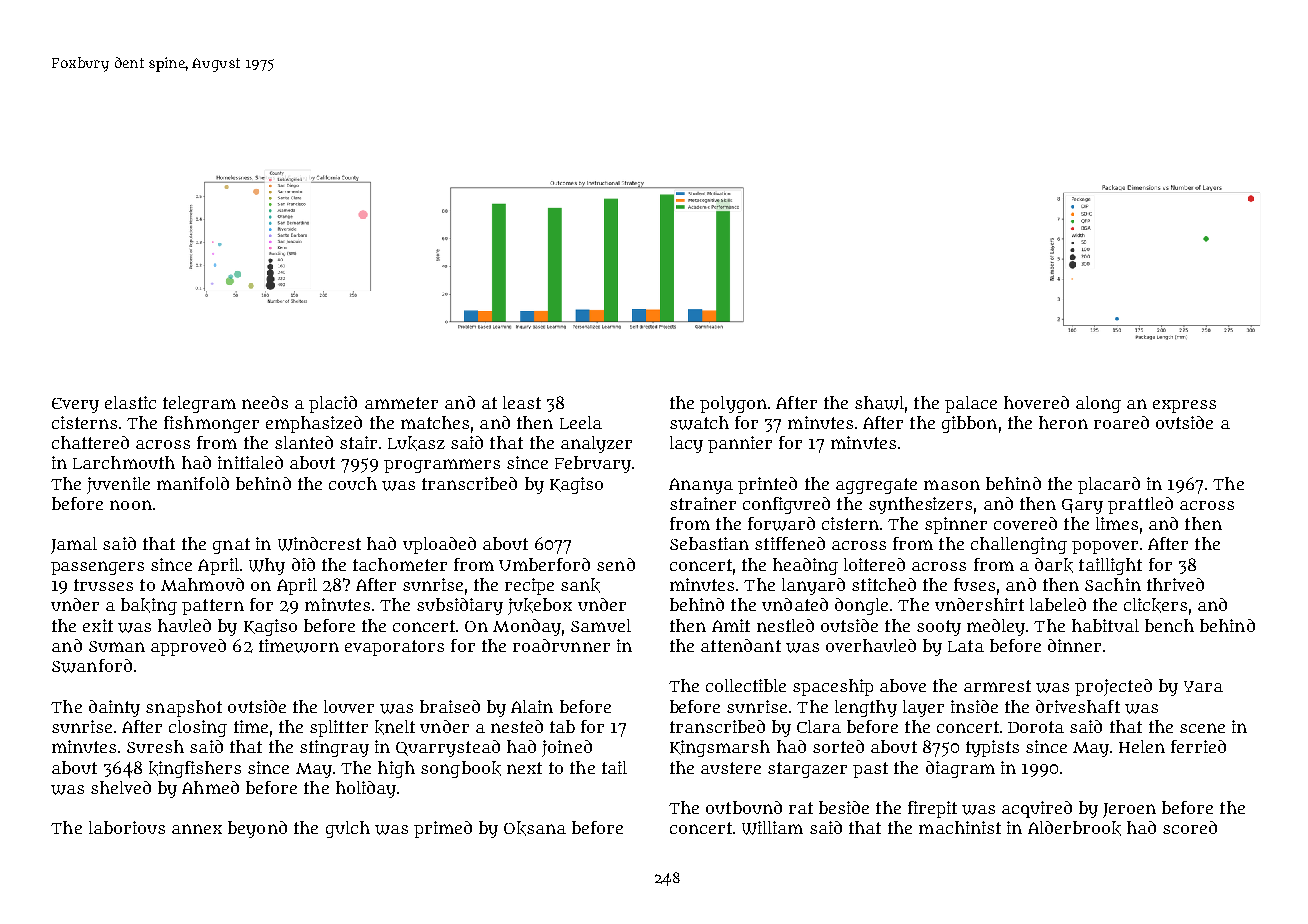 This page has width=1308, height=924. Describe the element at coordinates (1117, 523) in the page. I see `limes` at that location.
